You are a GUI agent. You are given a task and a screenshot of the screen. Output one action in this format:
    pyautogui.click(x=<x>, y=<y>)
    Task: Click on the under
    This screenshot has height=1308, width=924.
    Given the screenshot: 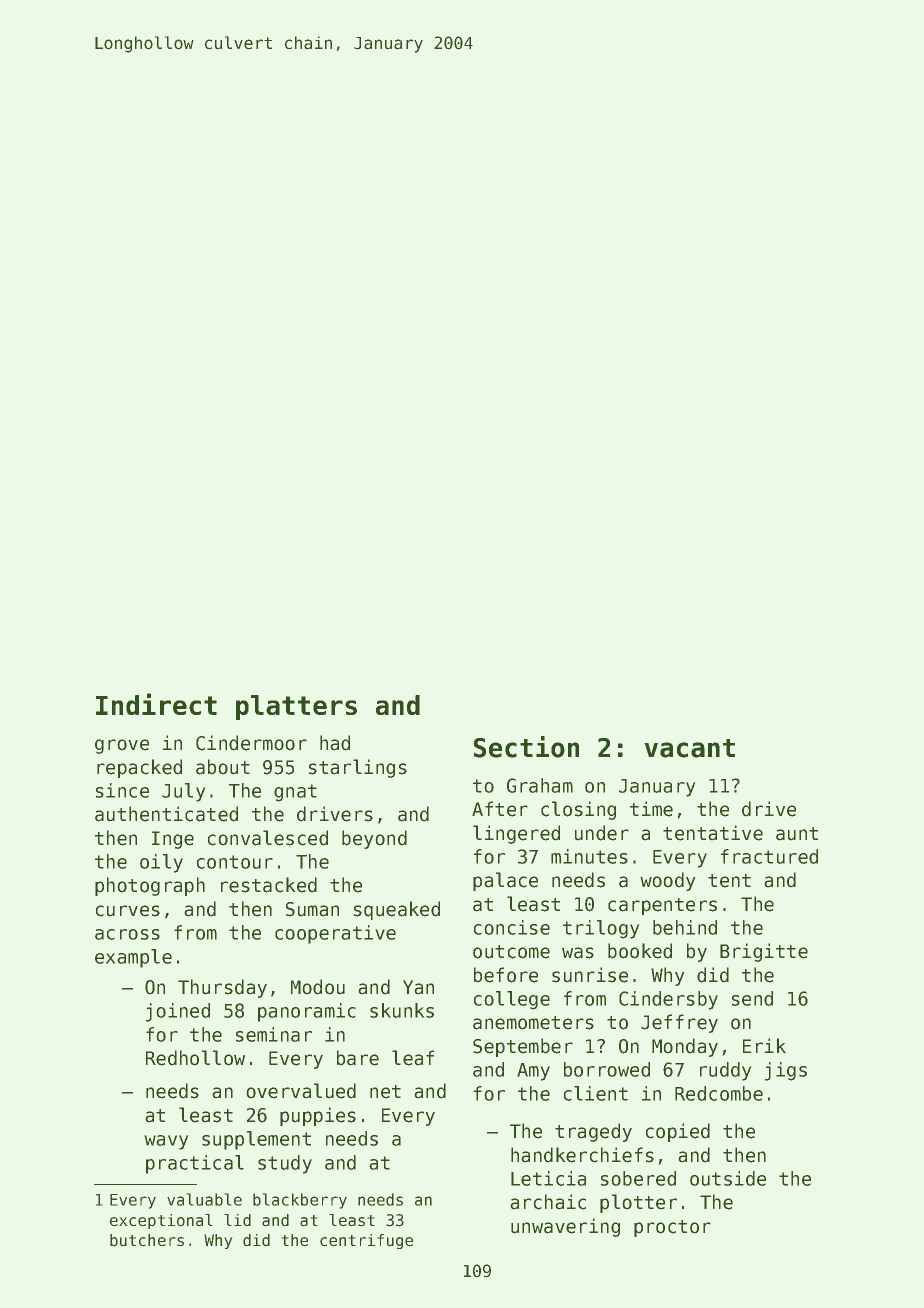 What is the action you would take?
    pyautogui.click(x=602, y=833)
